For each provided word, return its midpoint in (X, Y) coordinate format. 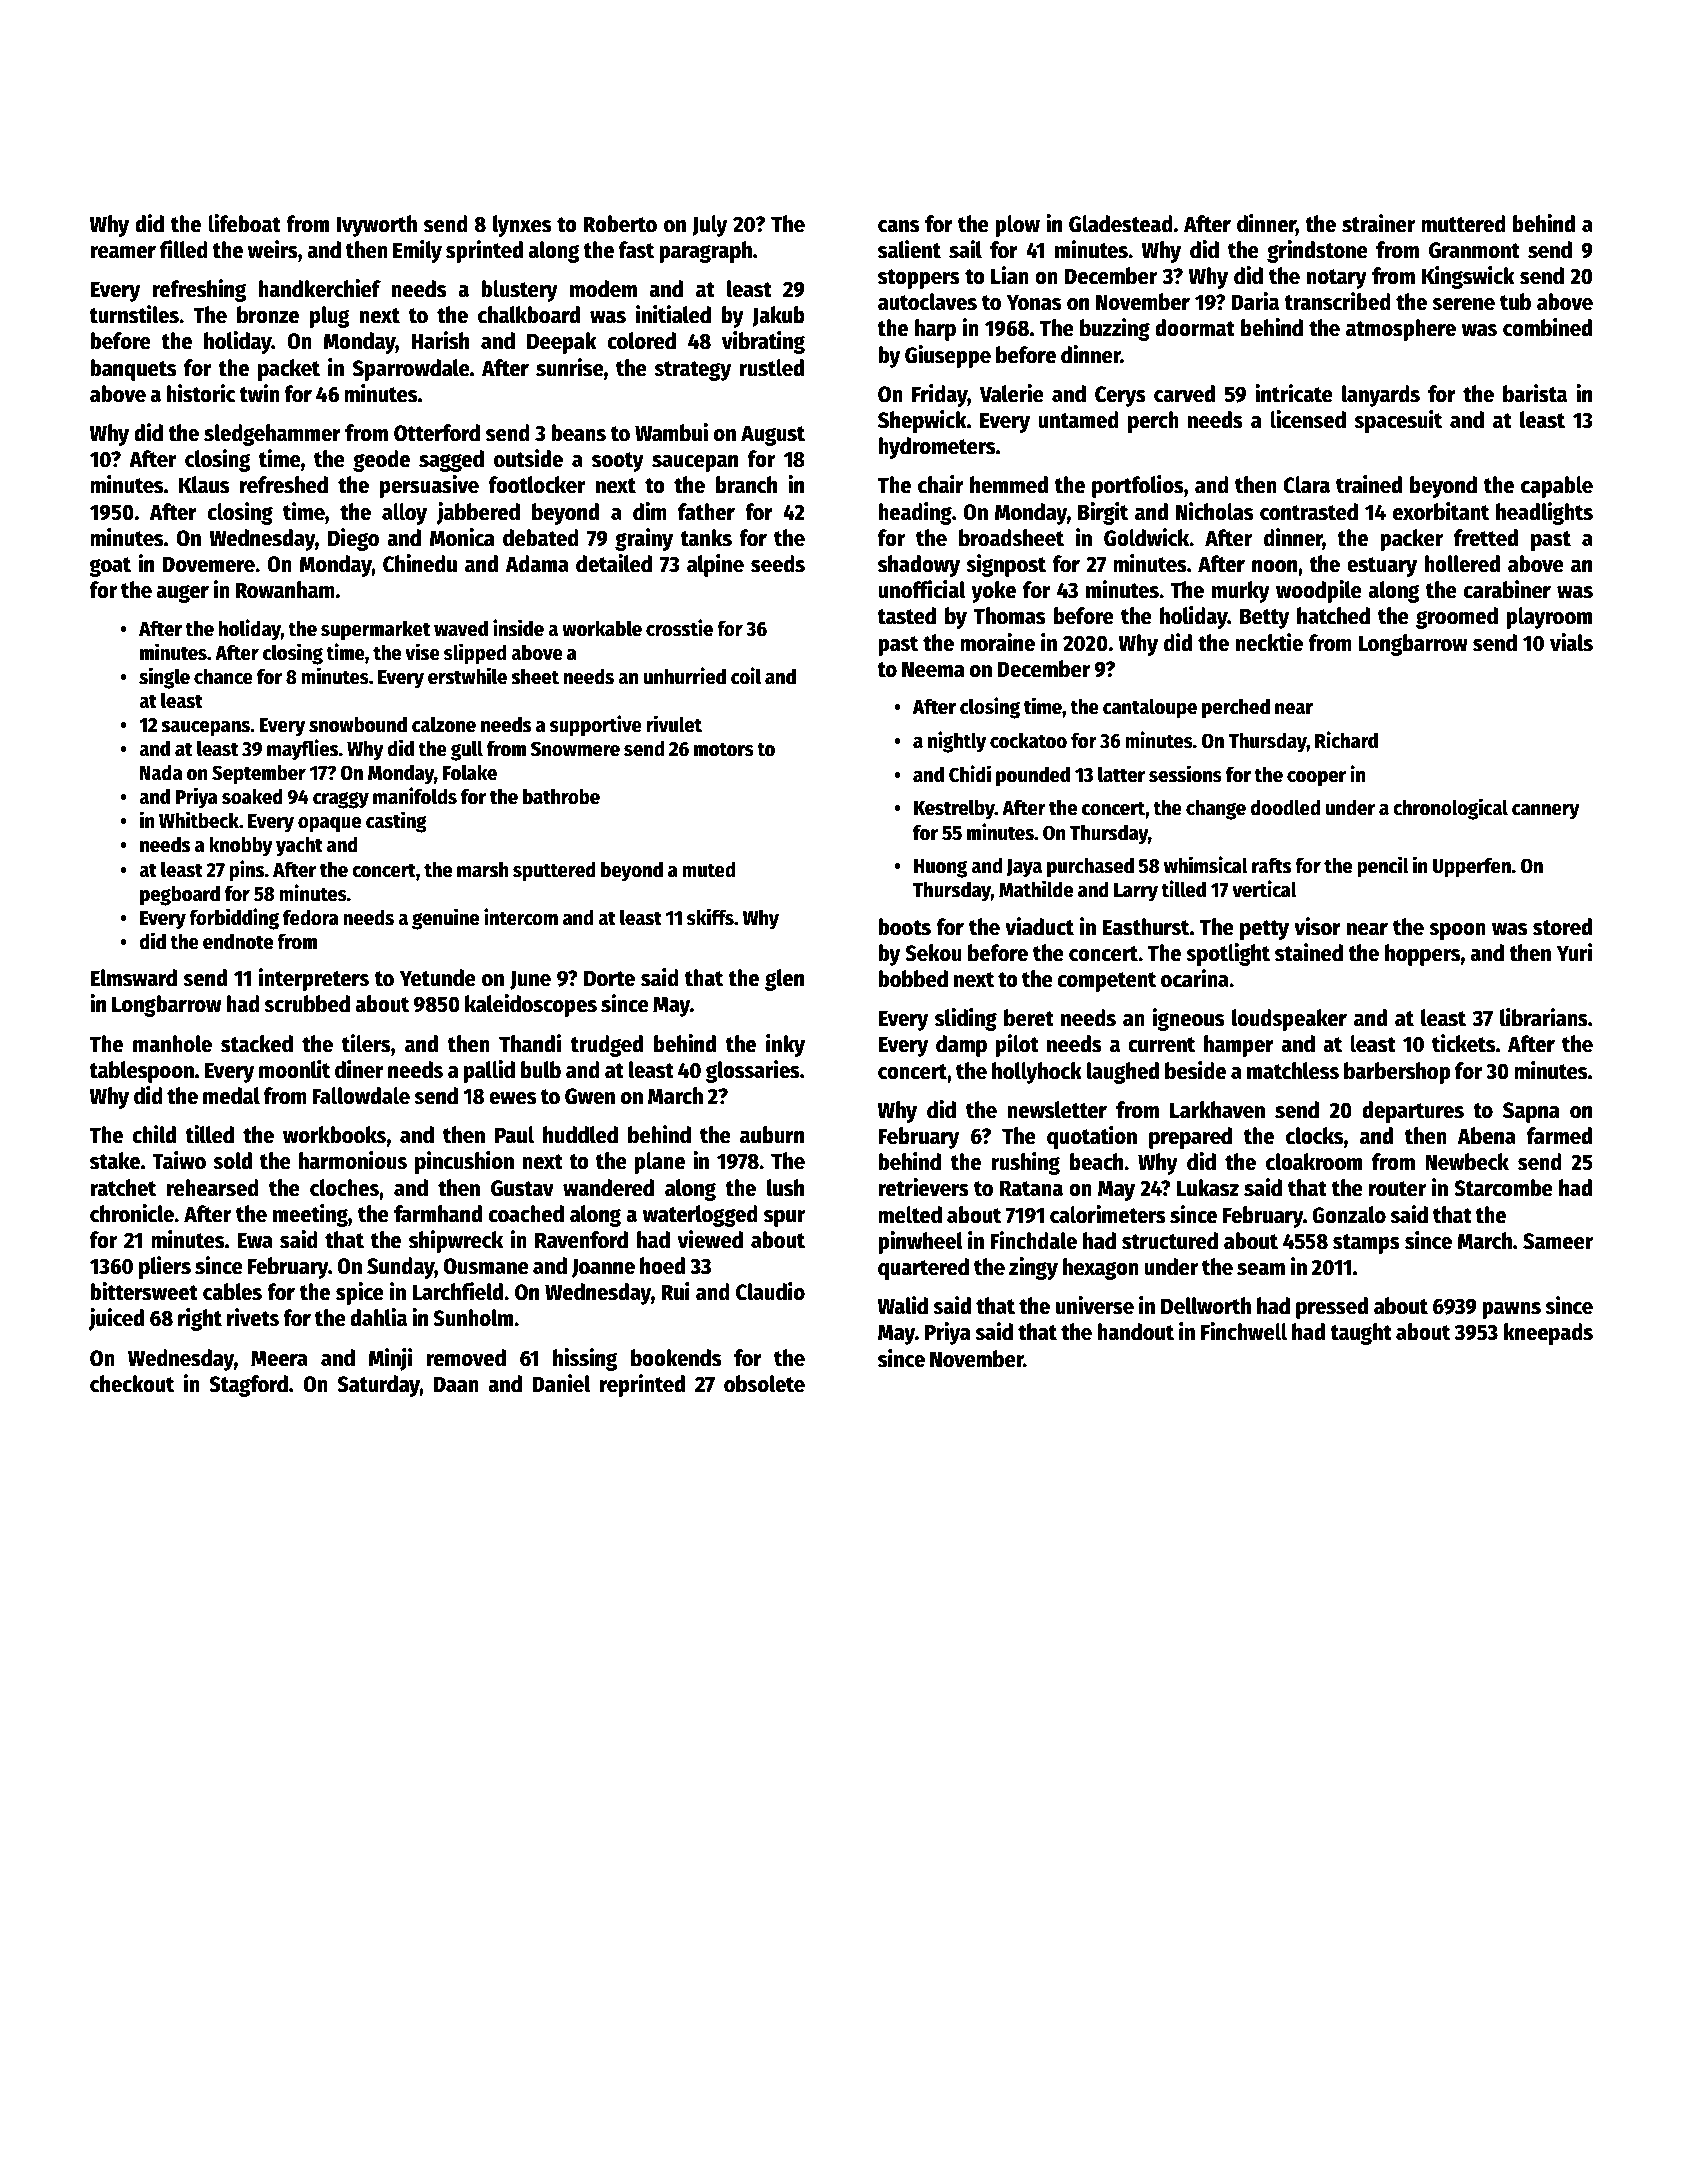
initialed (673, 314)
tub (1515, 302)
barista (1535, 393)
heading (915, 513)
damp (961, 1046)
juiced (116, 1319)
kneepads (1548, 1334)
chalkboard (529, 315)
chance (223, 676)
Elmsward (133, 978)
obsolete (764, 1384)
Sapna (1531, 1112)
